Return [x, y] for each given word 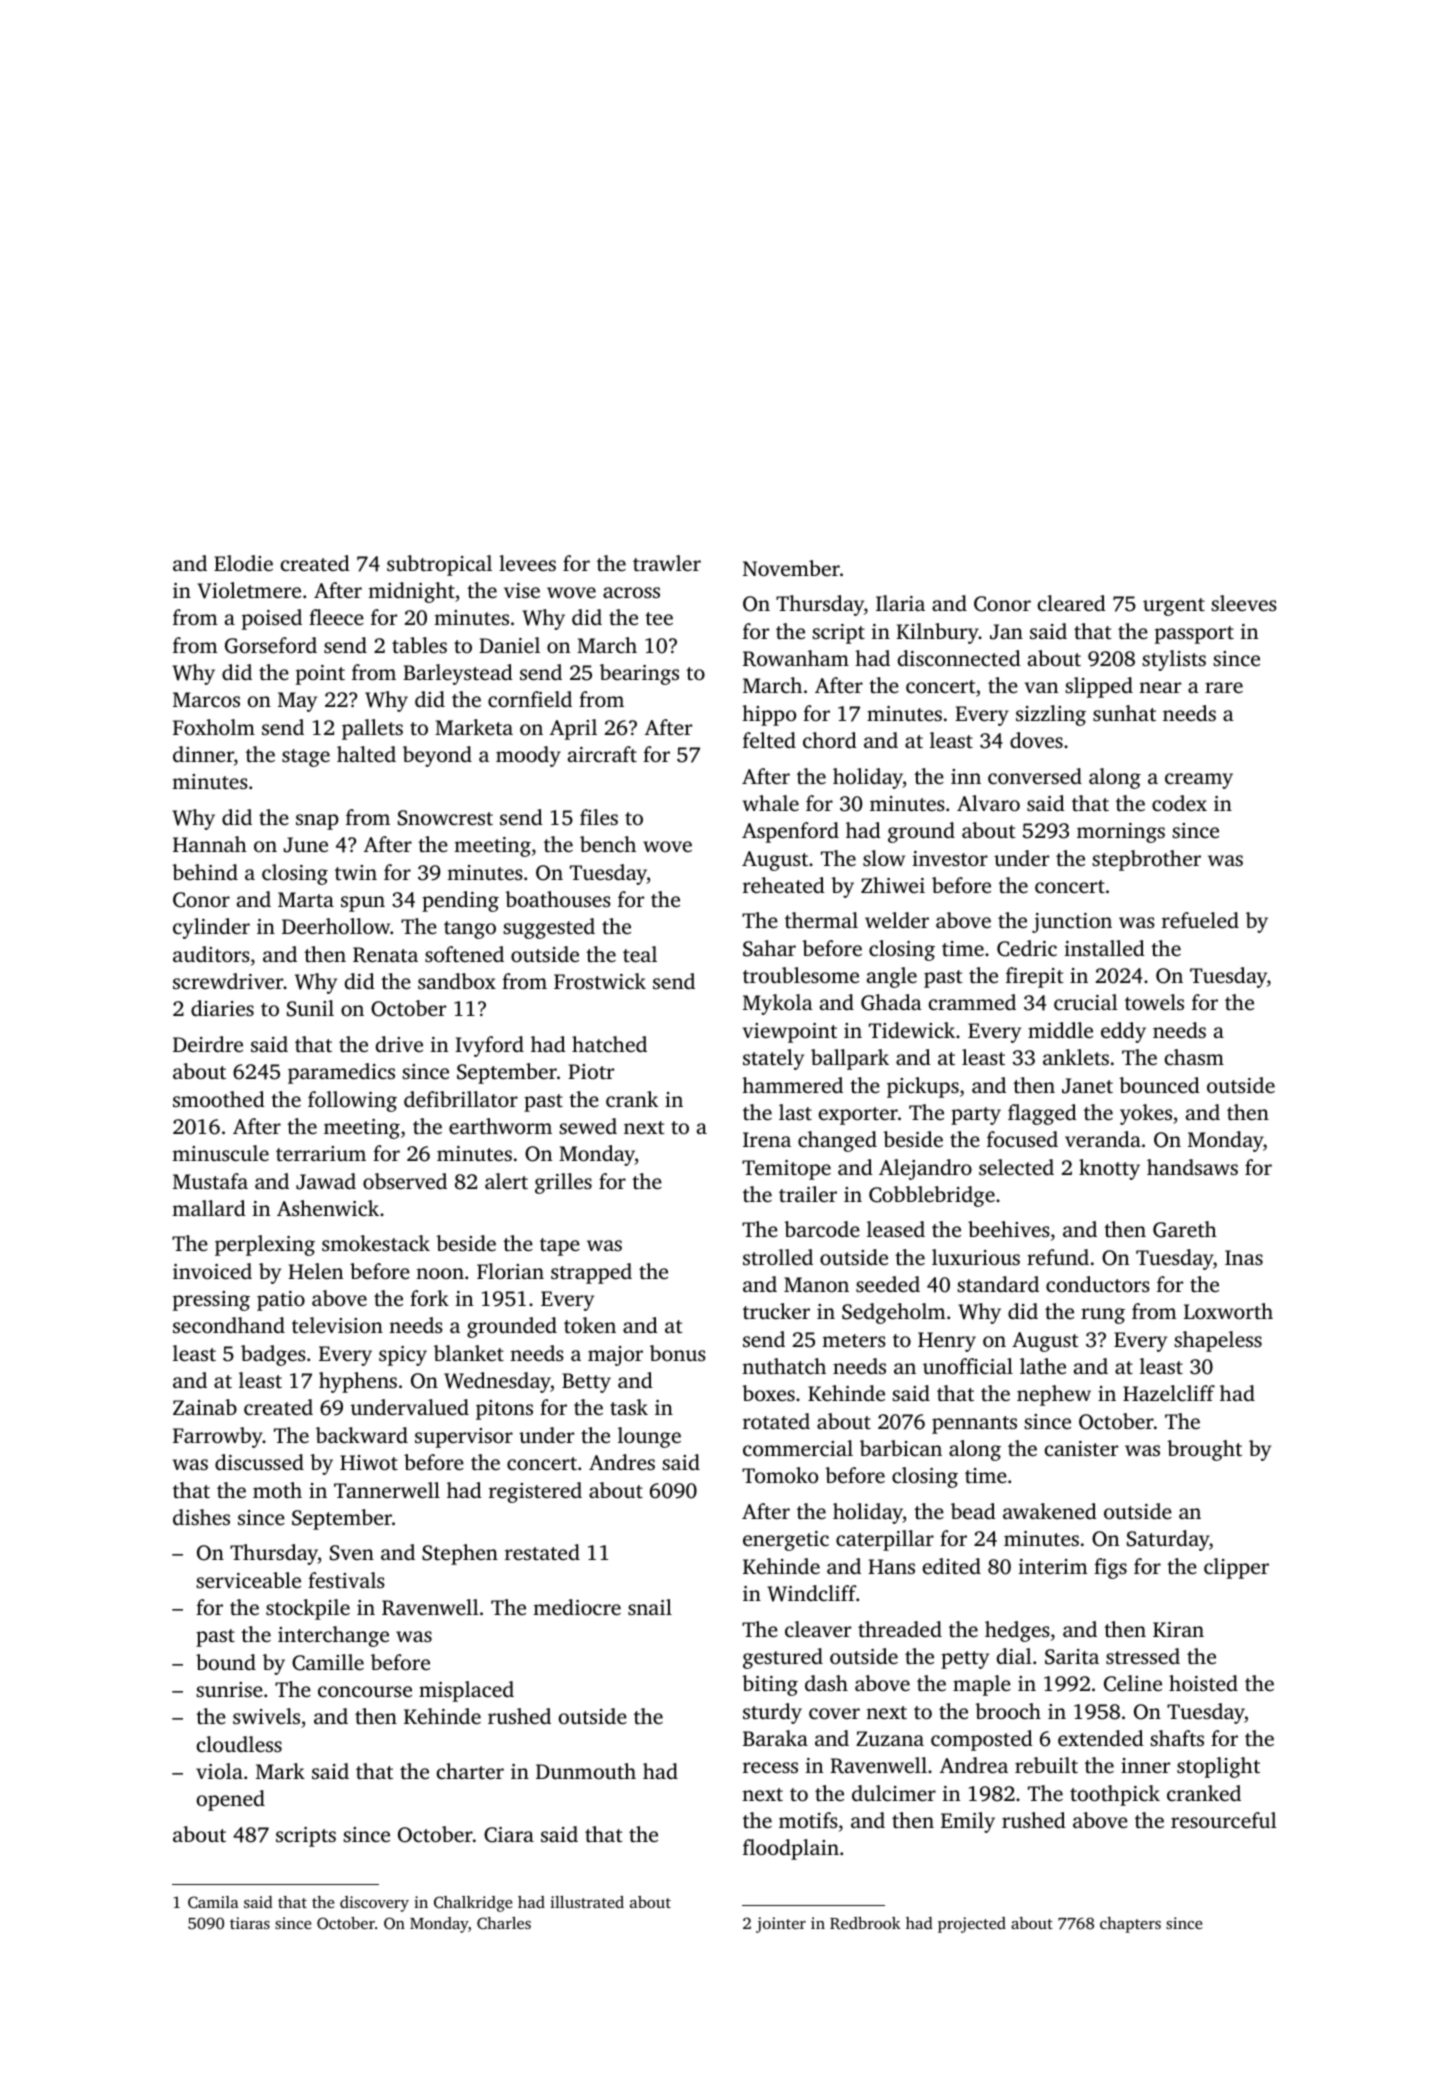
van [1041, 687]
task [629, 1407]
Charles [504, 1923]
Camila [213, 1902]
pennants [974, 1425]
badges [273, 1355]
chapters [1130, 1925]
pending [460, 901]
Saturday [1168, 1540]
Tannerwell [387, 1490]
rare [1224, 687]
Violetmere [249, 590]
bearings [639, 674]
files [599, 817]
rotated [776, 1421]
